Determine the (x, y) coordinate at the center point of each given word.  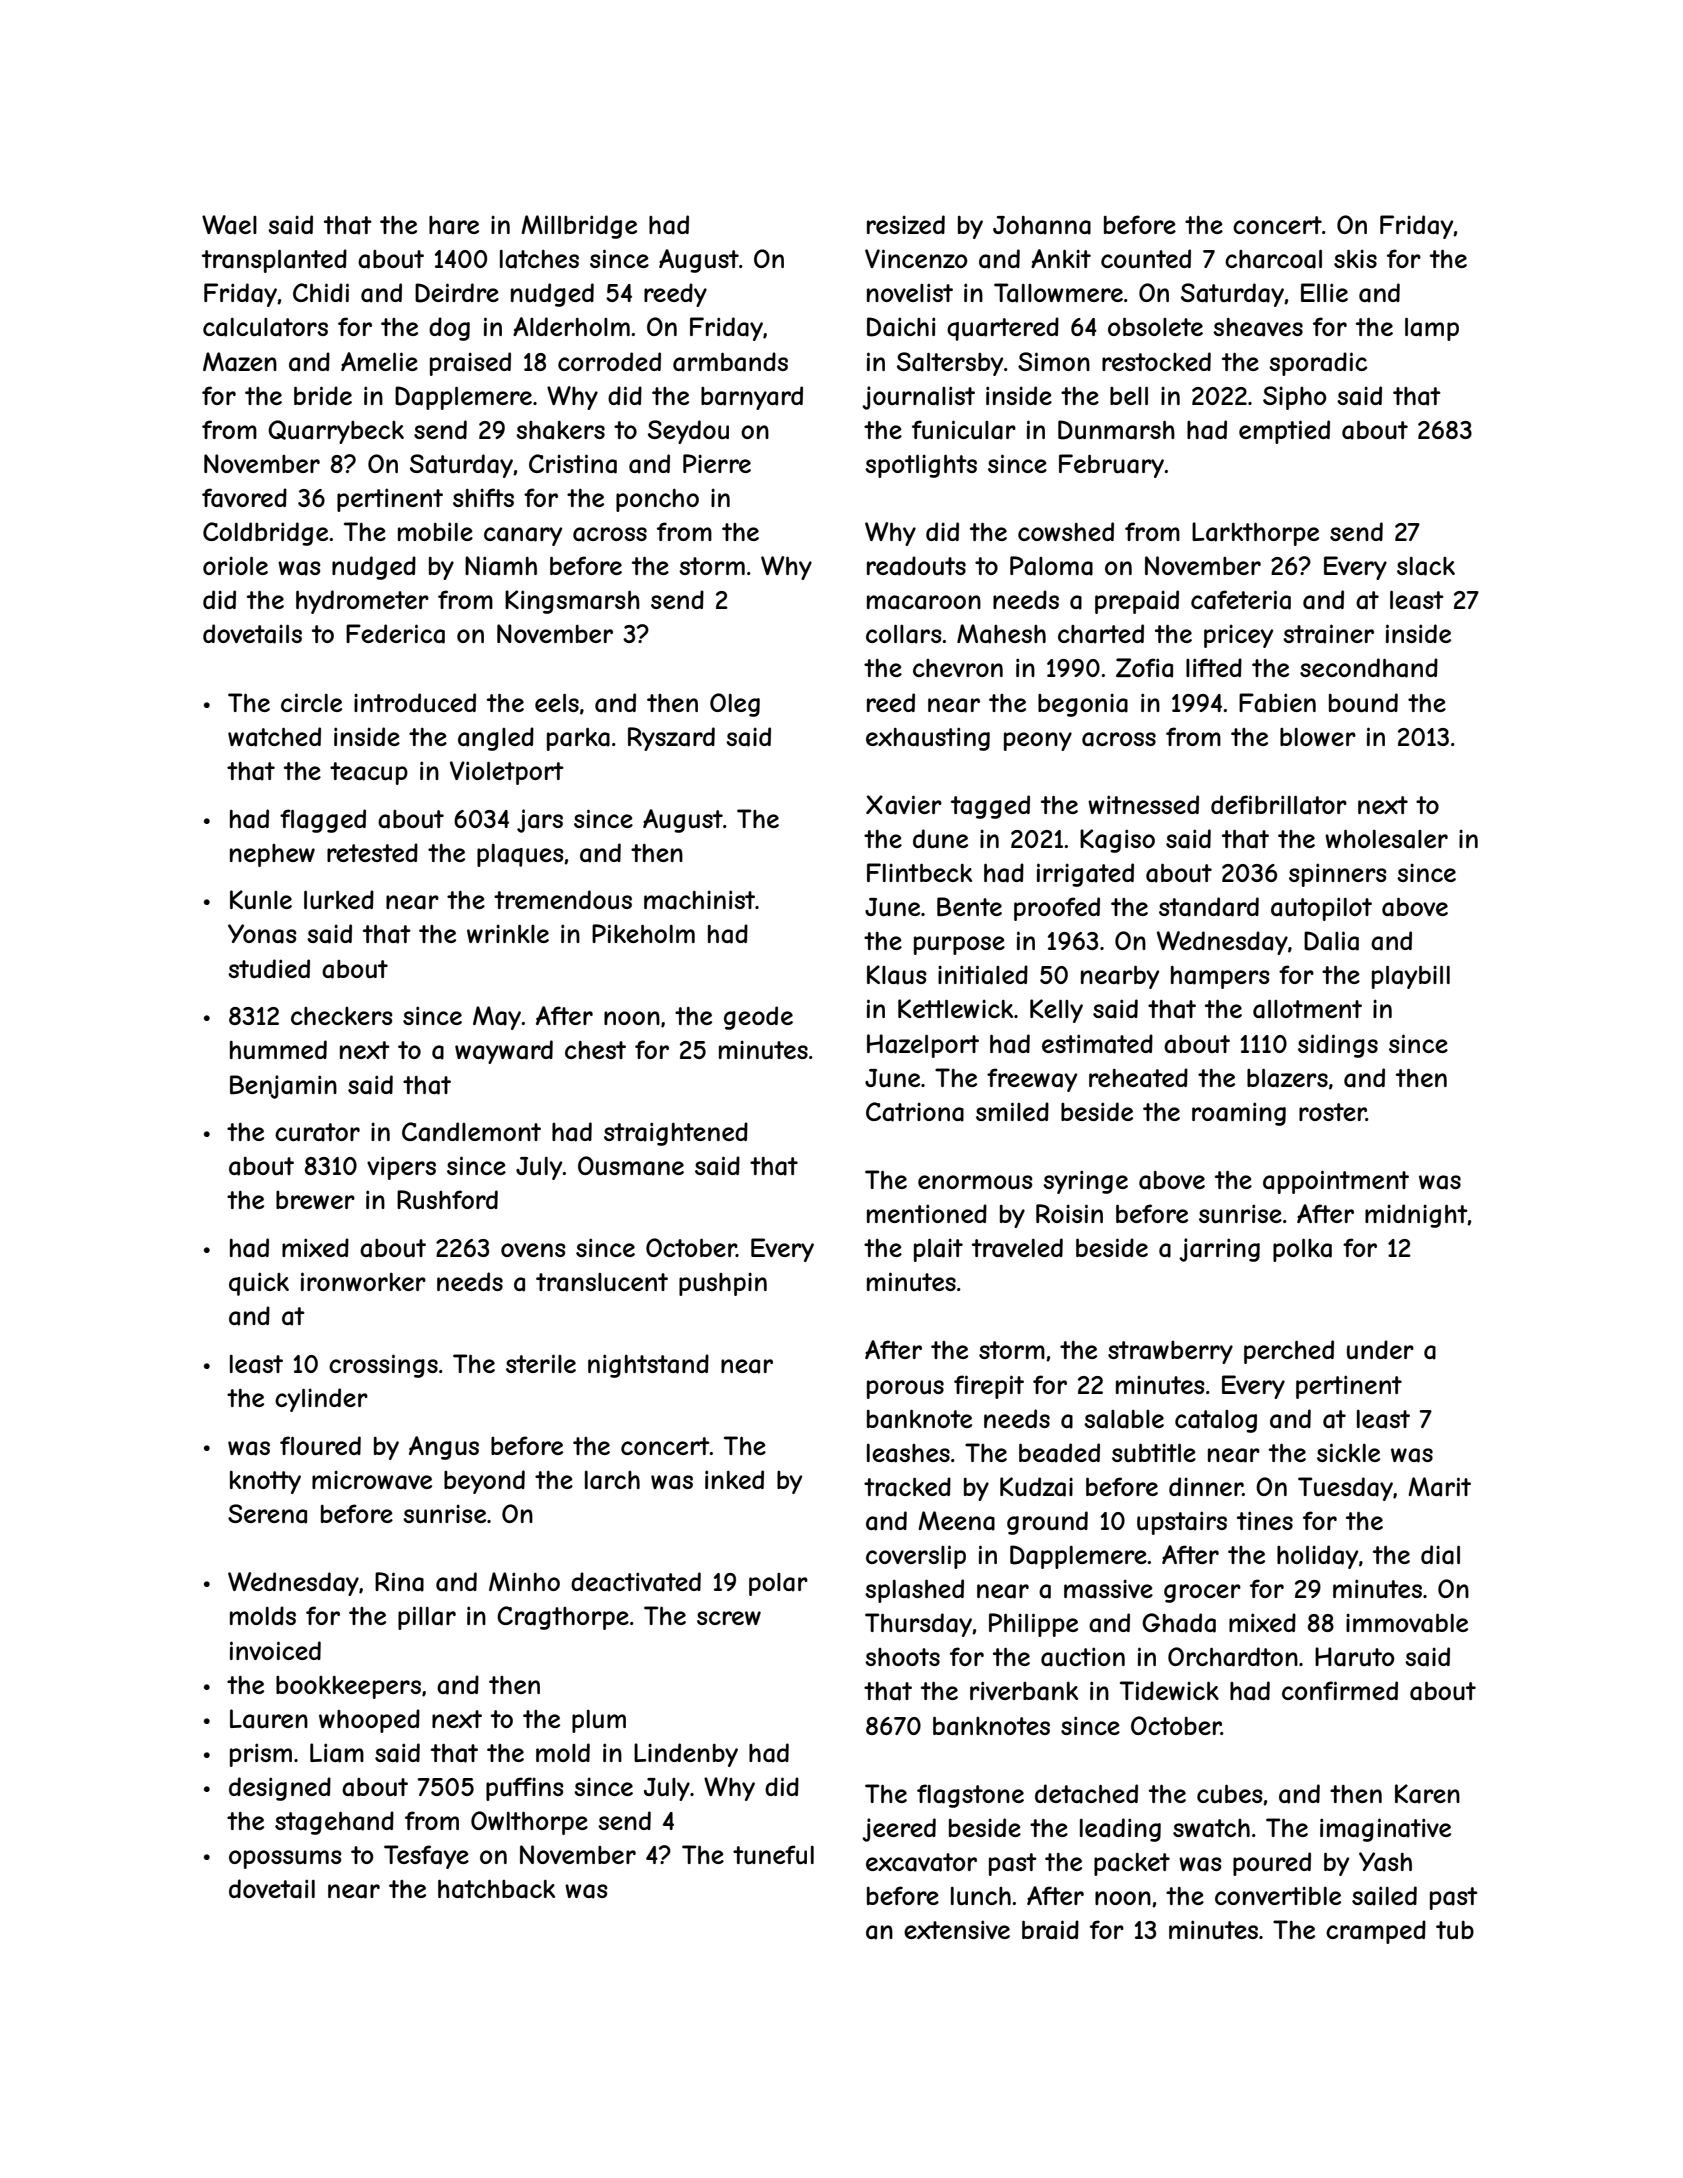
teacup (369, 773)
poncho (657, 500)
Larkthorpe (1255, 534)
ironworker (363, 1281)
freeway (1032, 1080)
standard (1209, 907)
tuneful (773, 1855)
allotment (1307, 1009)
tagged (990, 807)
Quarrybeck (336, 432)
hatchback (496, 1889)
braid (1050, 1930)
